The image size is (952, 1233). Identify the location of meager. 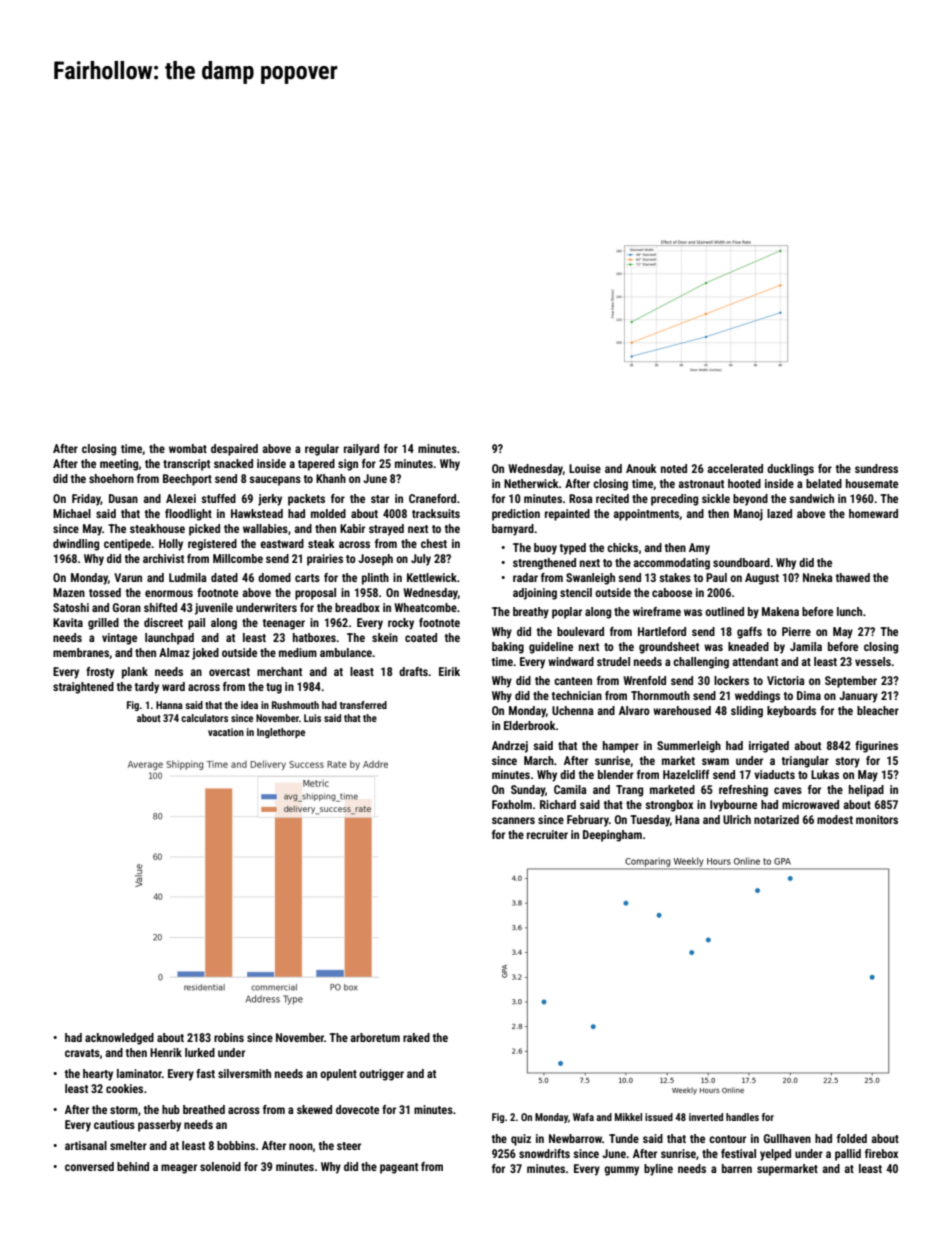
(179, 1169).
